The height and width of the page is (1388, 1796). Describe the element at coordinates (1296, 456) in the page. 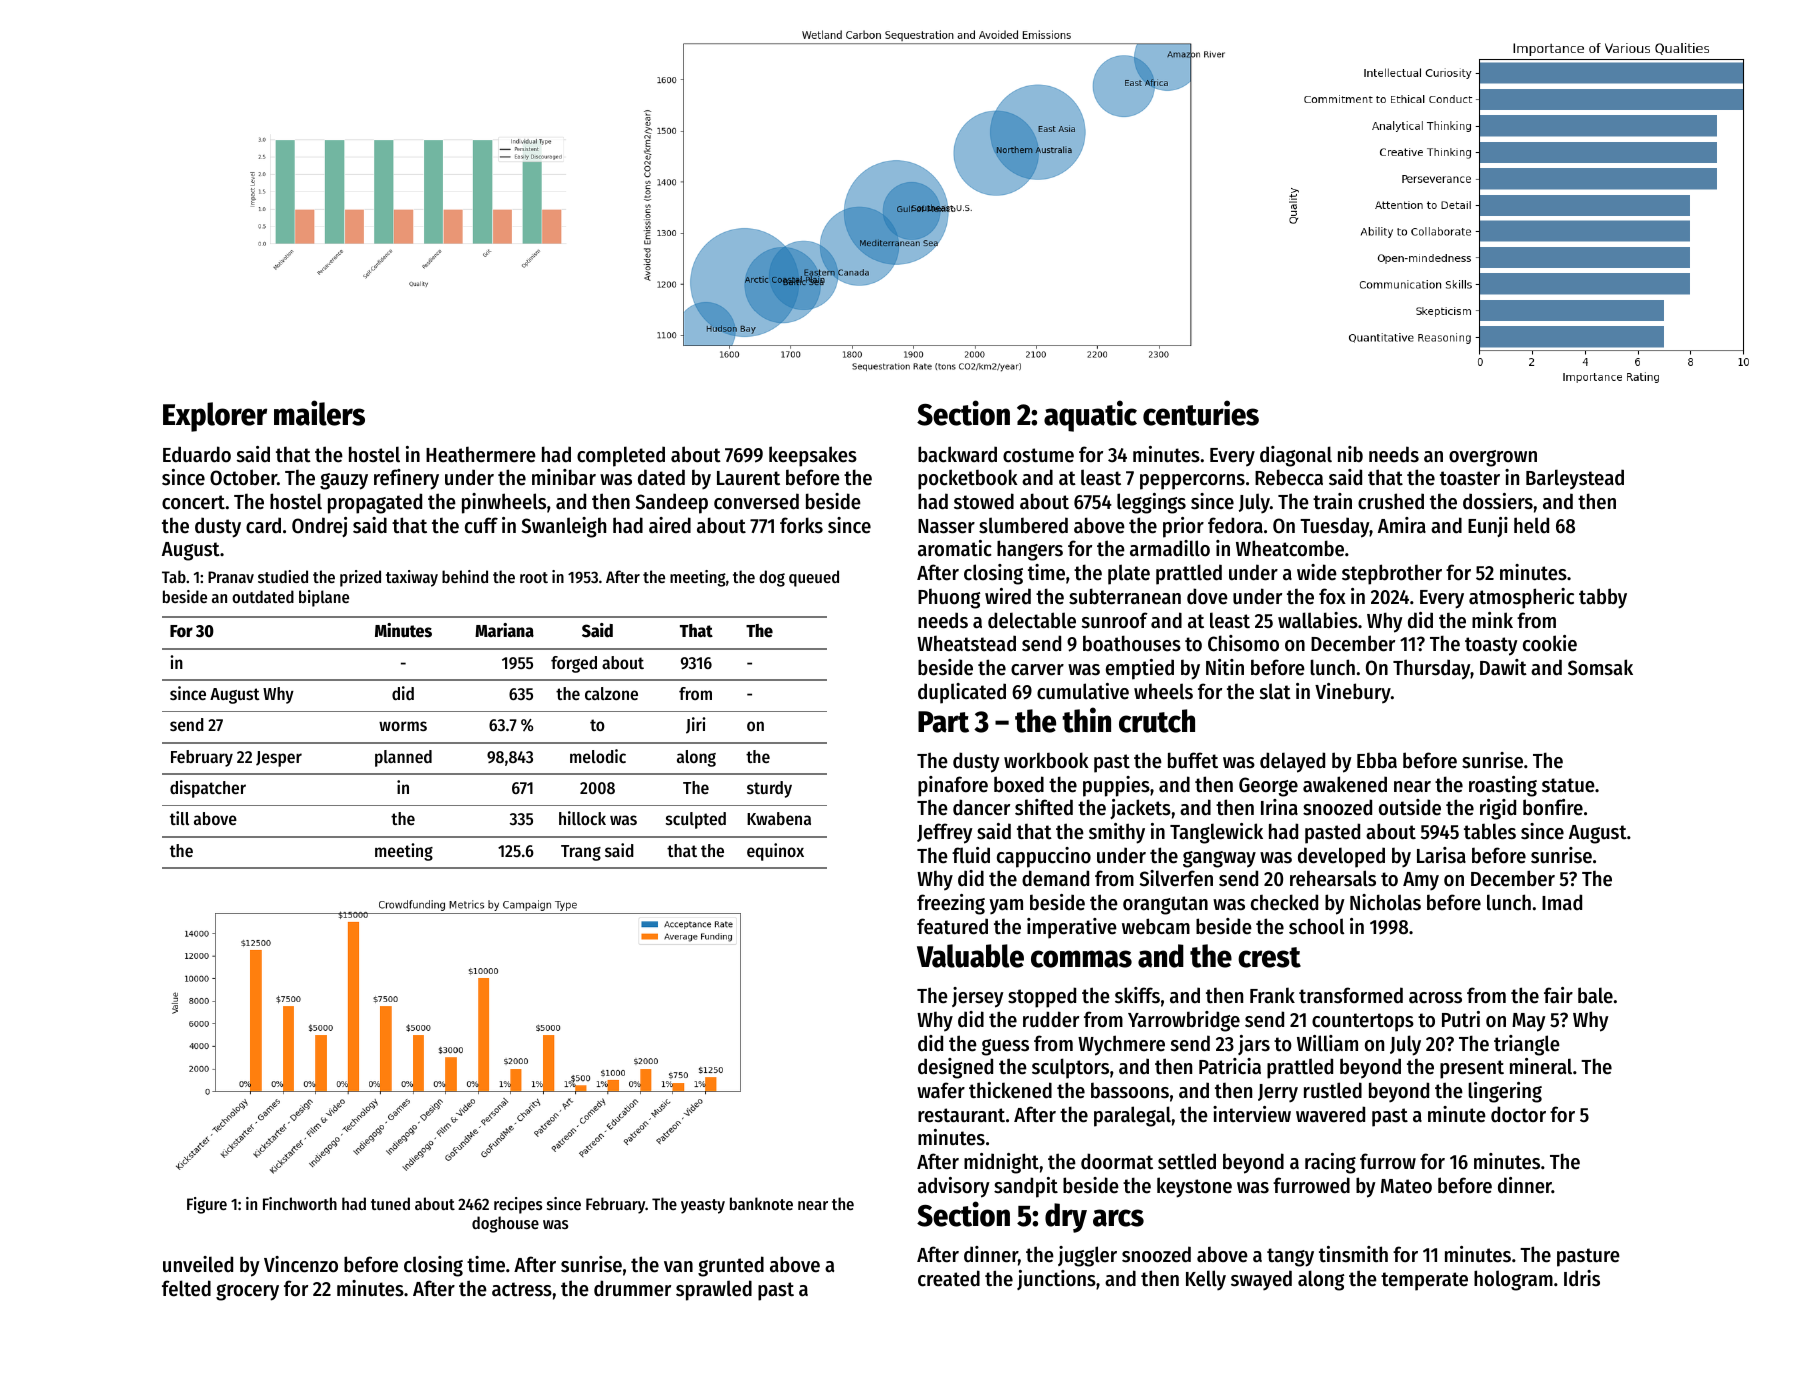

I see `diagonal` at that location.
